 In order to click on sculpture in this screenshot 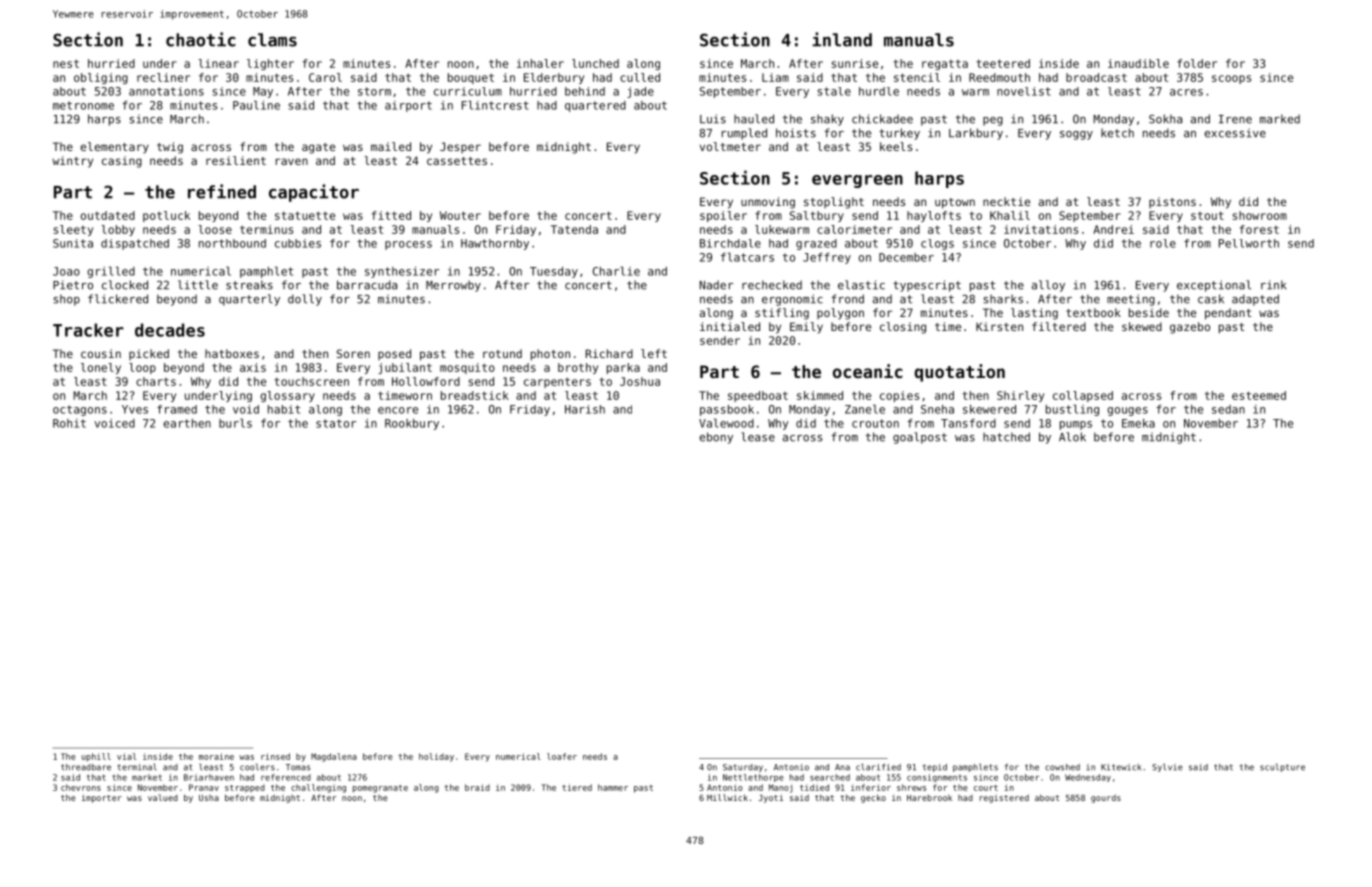, I will do `click(1282, 768)`.
